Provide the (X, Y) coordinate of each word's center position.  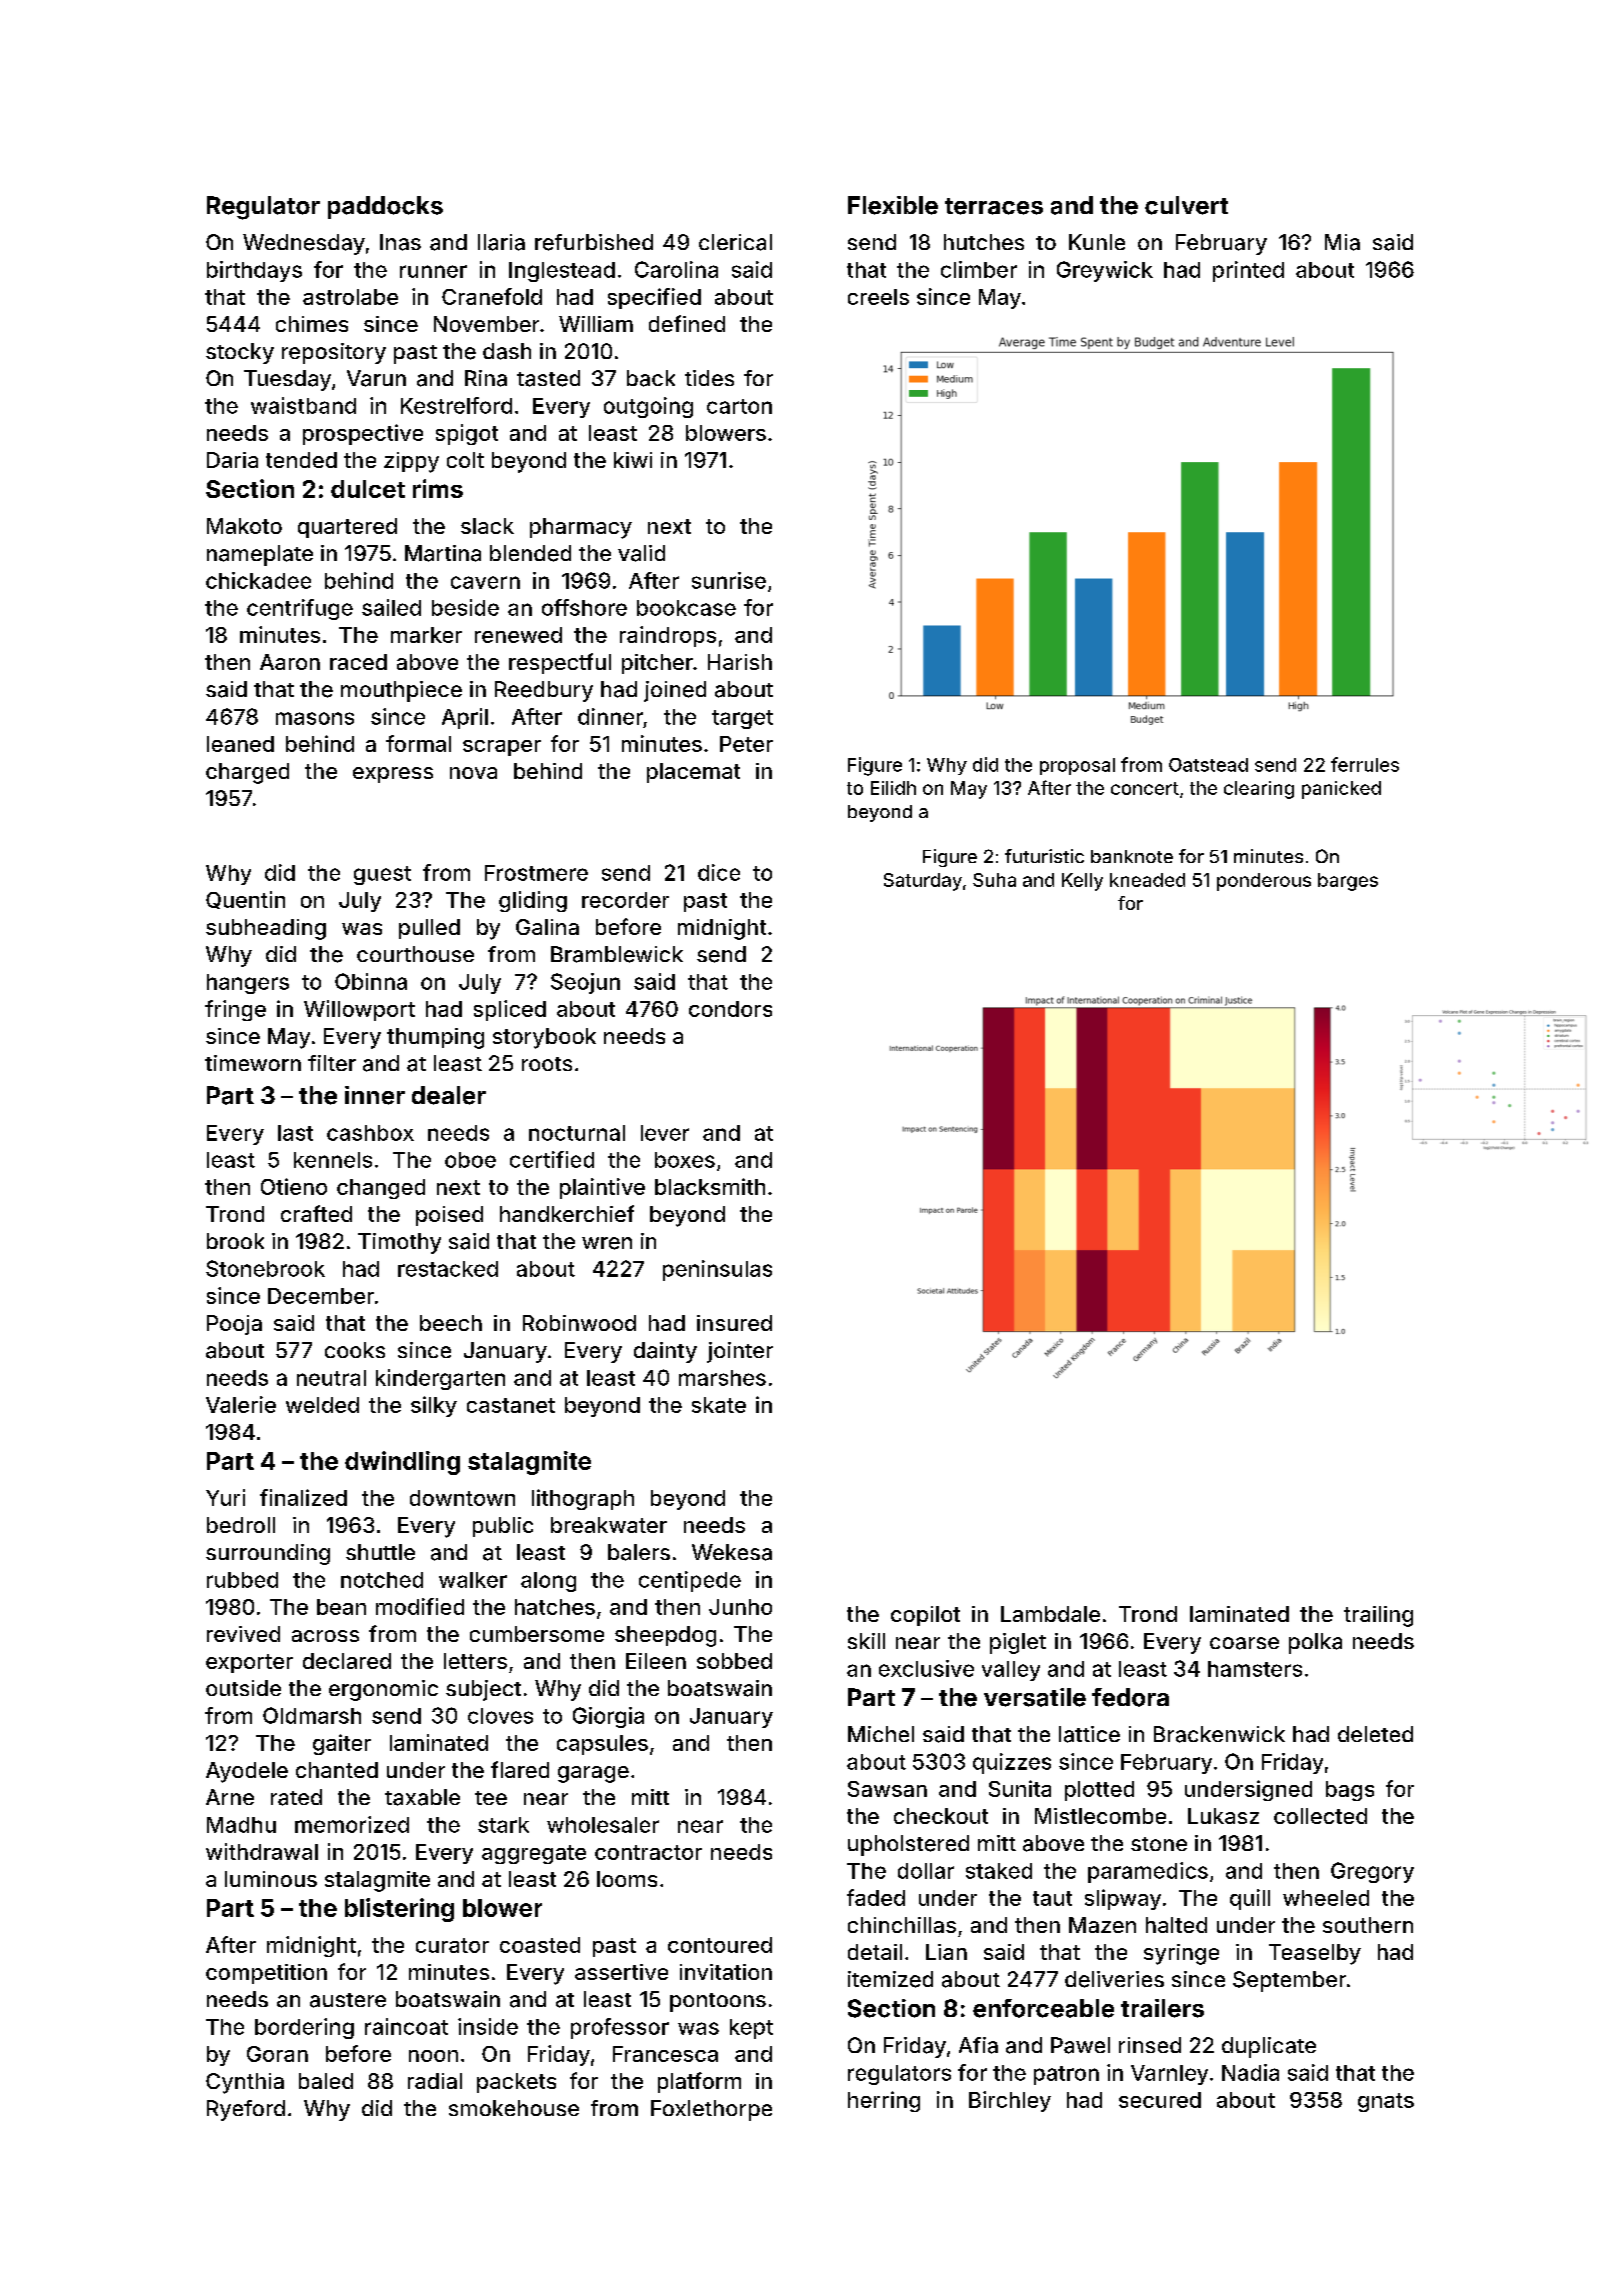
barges (1348, 882)
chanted (337, 1770)
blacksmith (710, 1186)
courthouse (415, 954)
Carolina (676, 269)
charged (247, 773)
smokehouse (514, 2108)
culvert (1186, 205)
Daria (232, 460)
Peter (746, 744)
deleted (1375, 1734)
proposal (1077, 766)
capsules (602, 1745)
